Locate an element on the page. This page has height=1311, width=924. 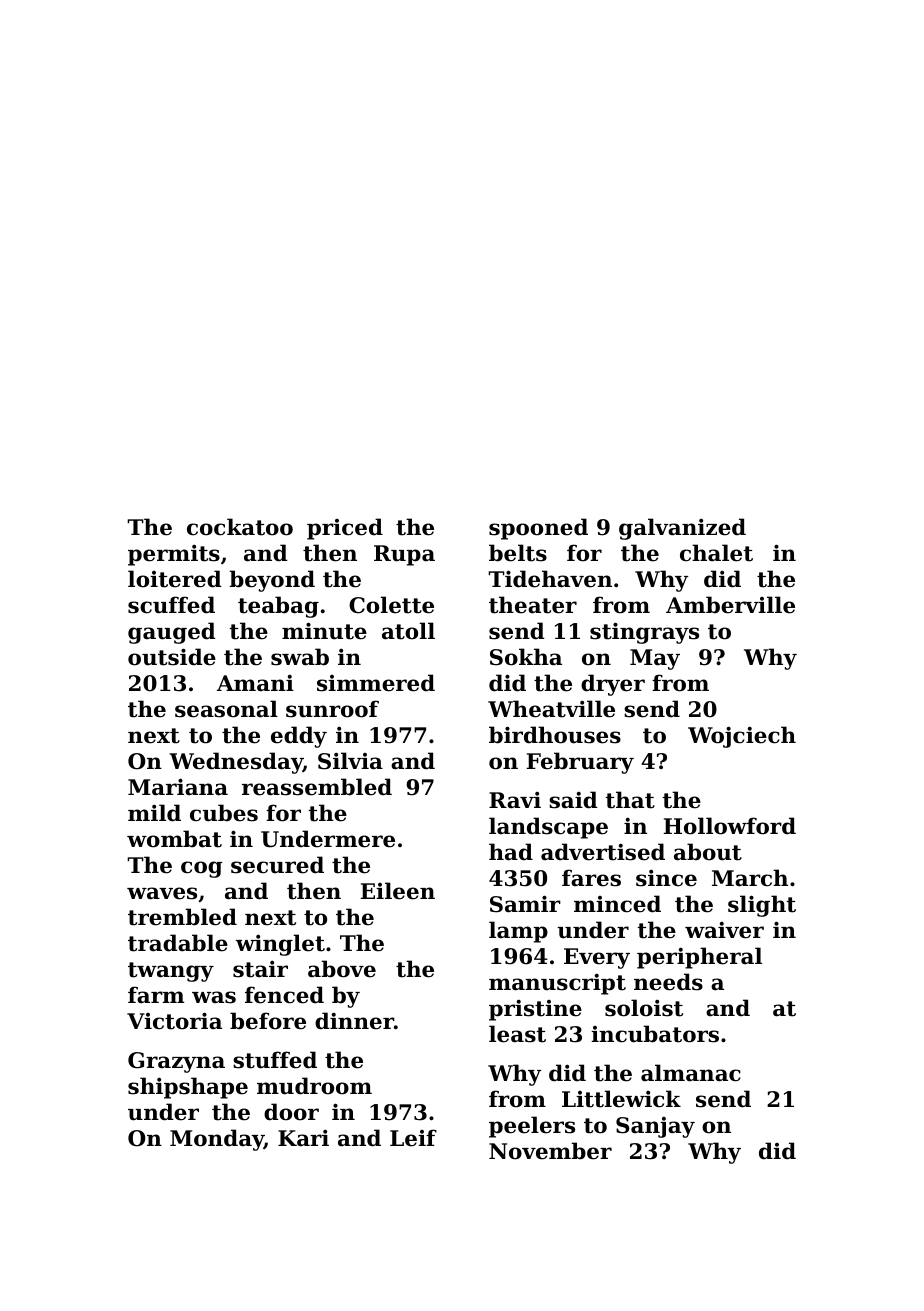
theater is located at coordinates (533, 605).
